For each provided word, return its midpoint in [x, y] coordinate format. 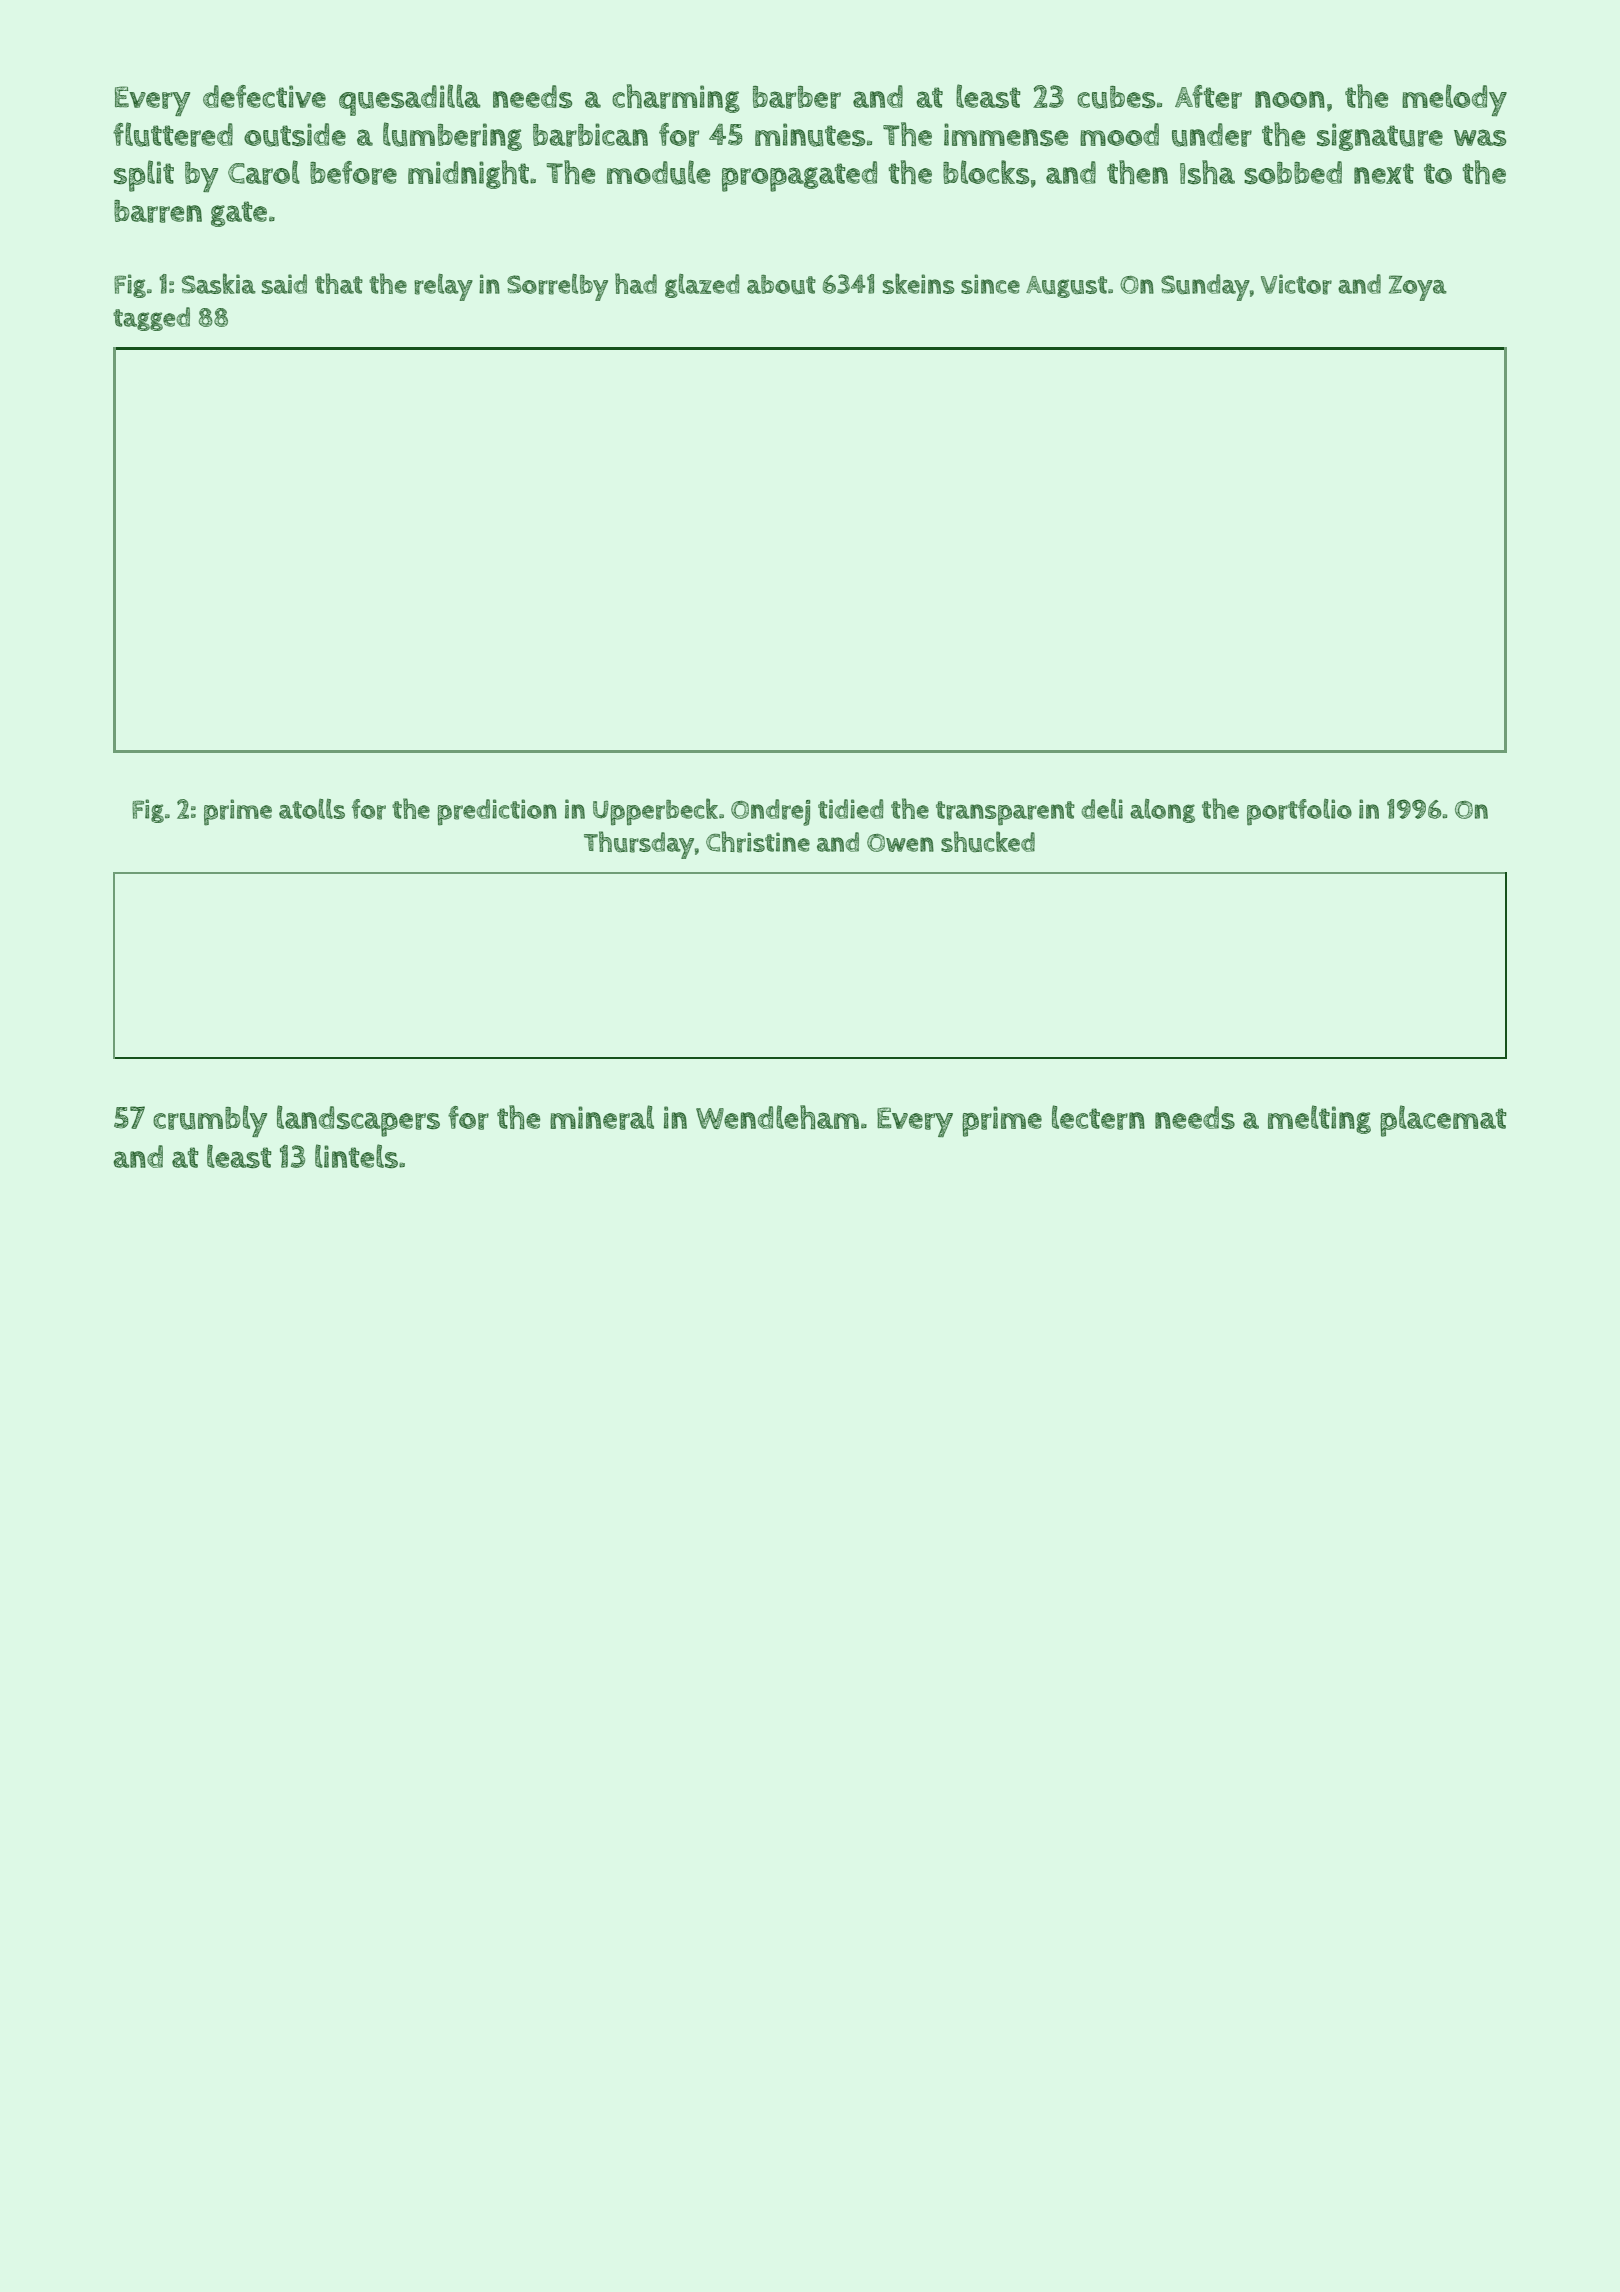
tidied [850, 809]
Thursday [639, 845]
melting [1319, 1119]
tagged [151, 319]
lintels [356, 1156]
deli [1102, 808]
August [1066, 287]
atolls [312, 809]
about [781, 284]
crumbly [210, 1121]
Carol [264, 172]
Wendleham [777, 1117]
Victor [1296, 284]
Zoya [1418, 288]
